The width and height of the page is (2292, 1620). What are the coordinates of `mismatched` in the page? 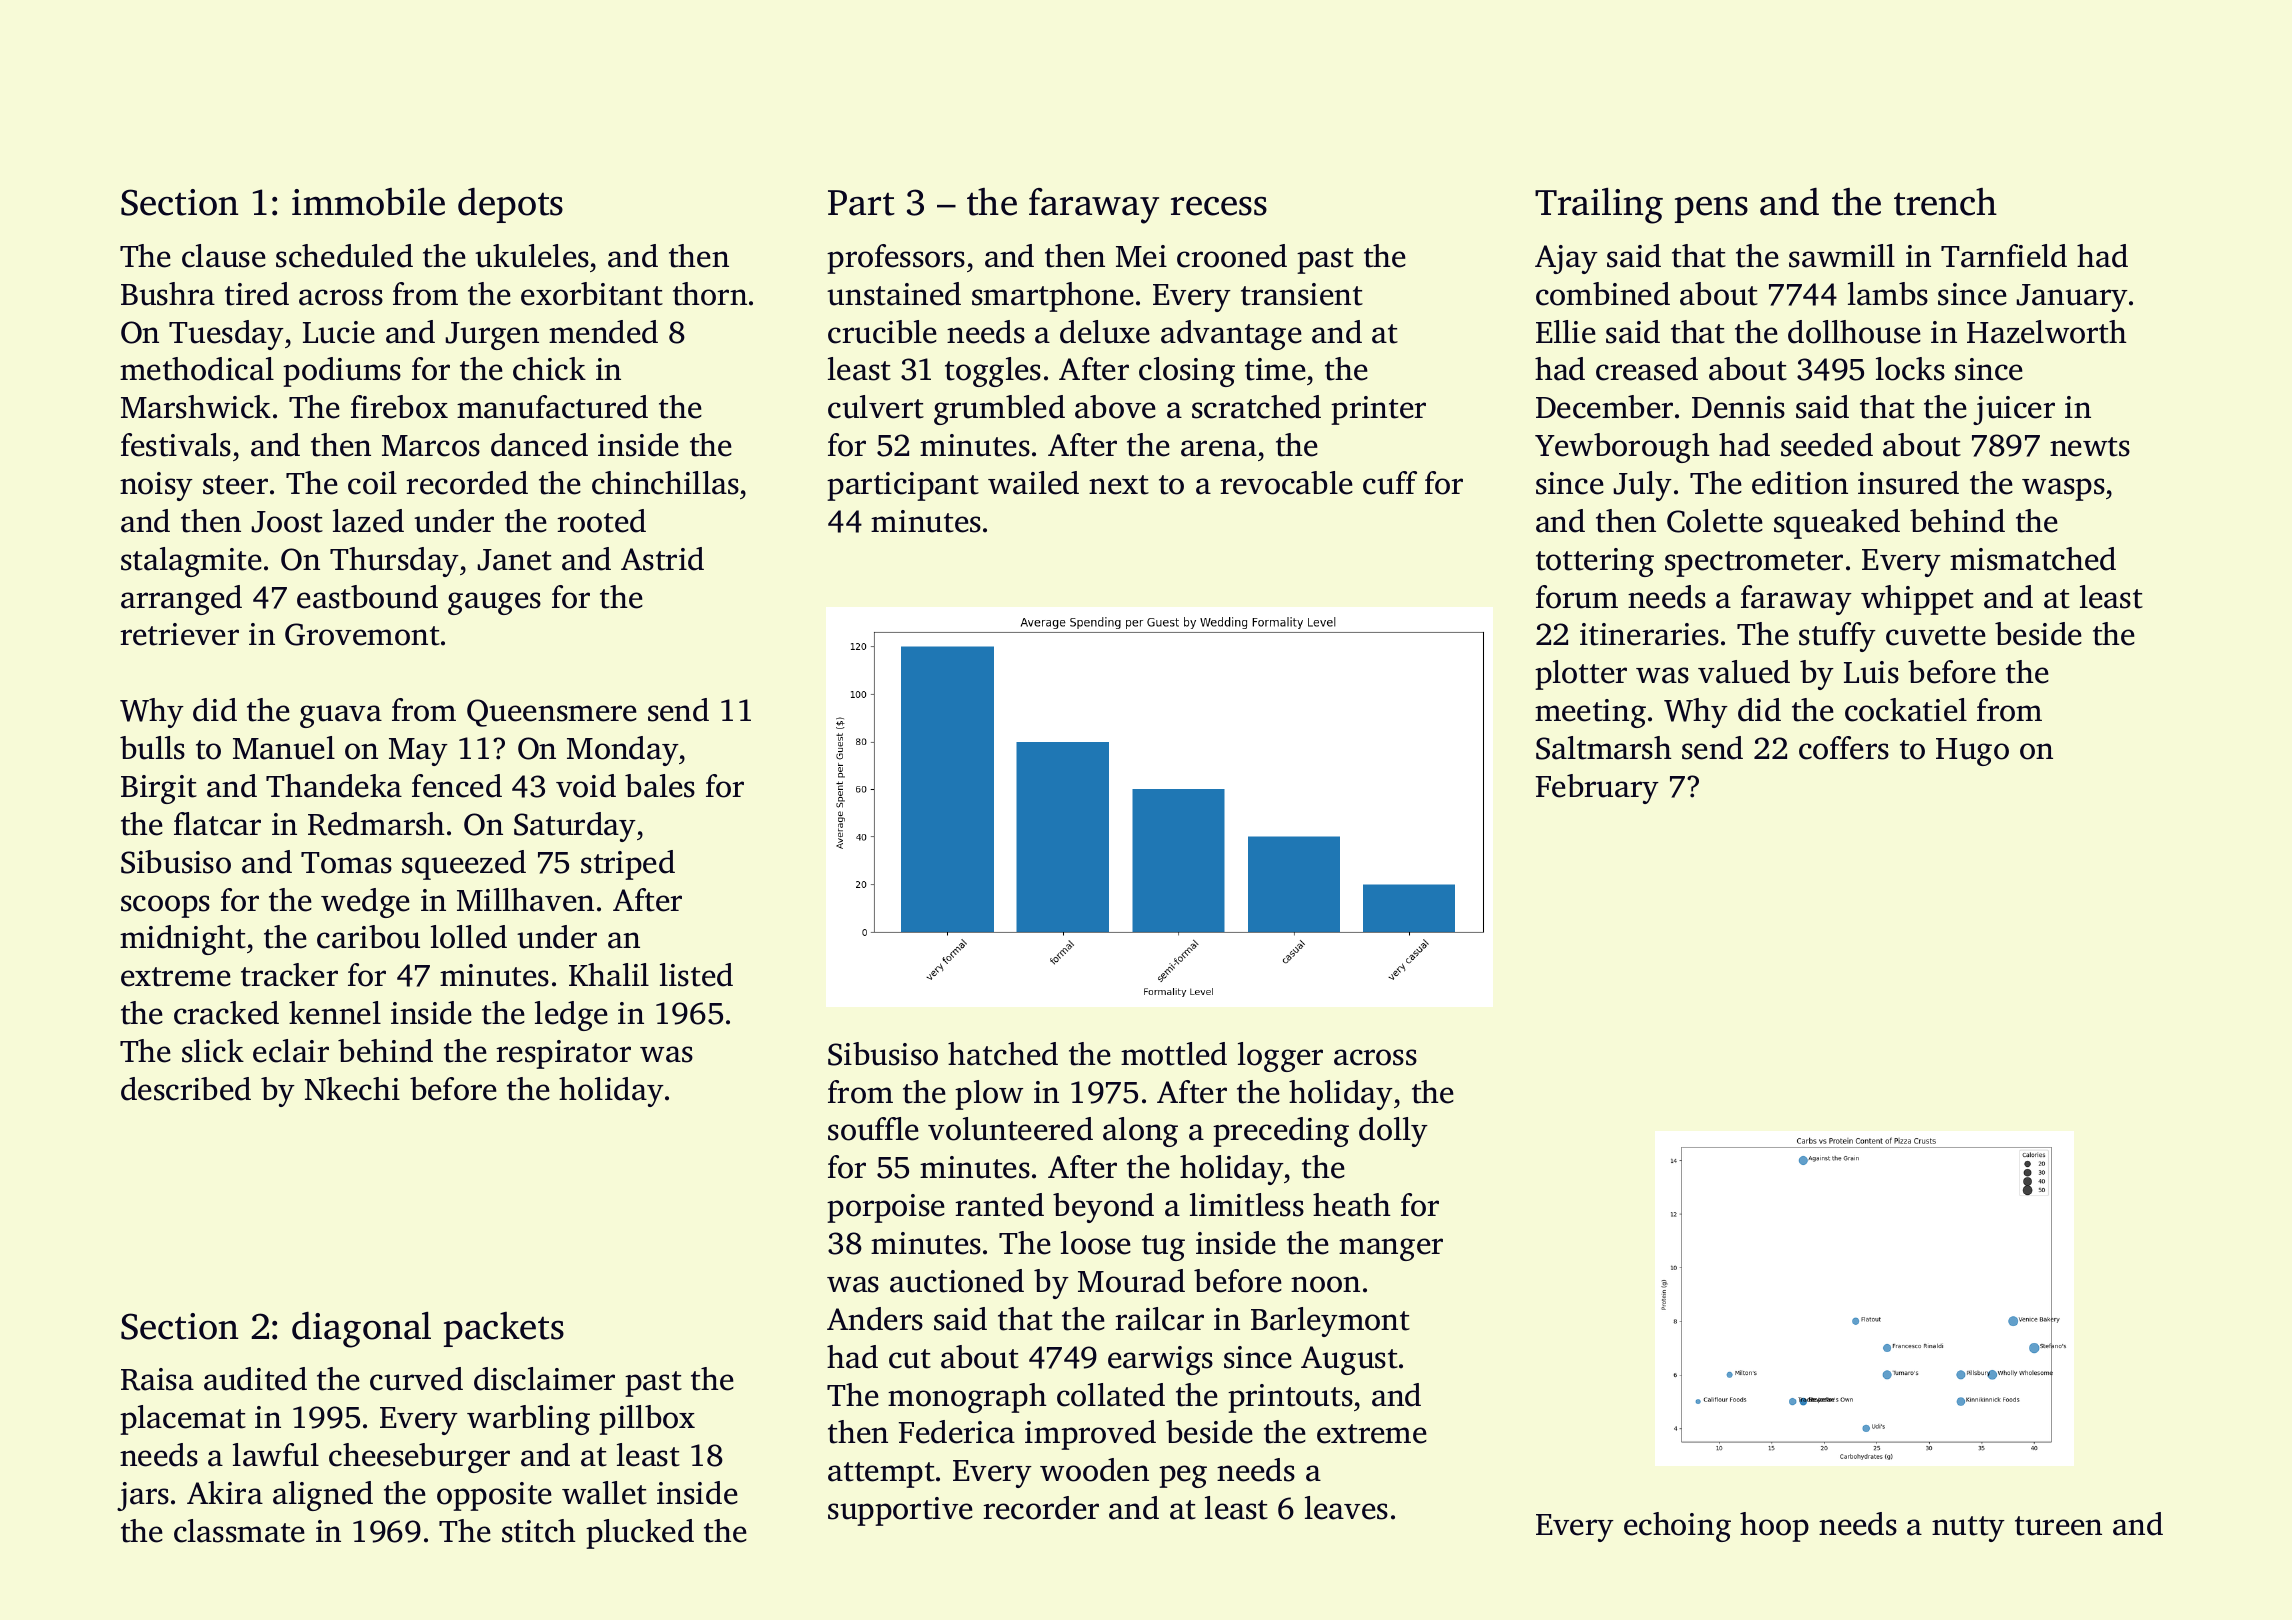 It's located at (2033, 559).
